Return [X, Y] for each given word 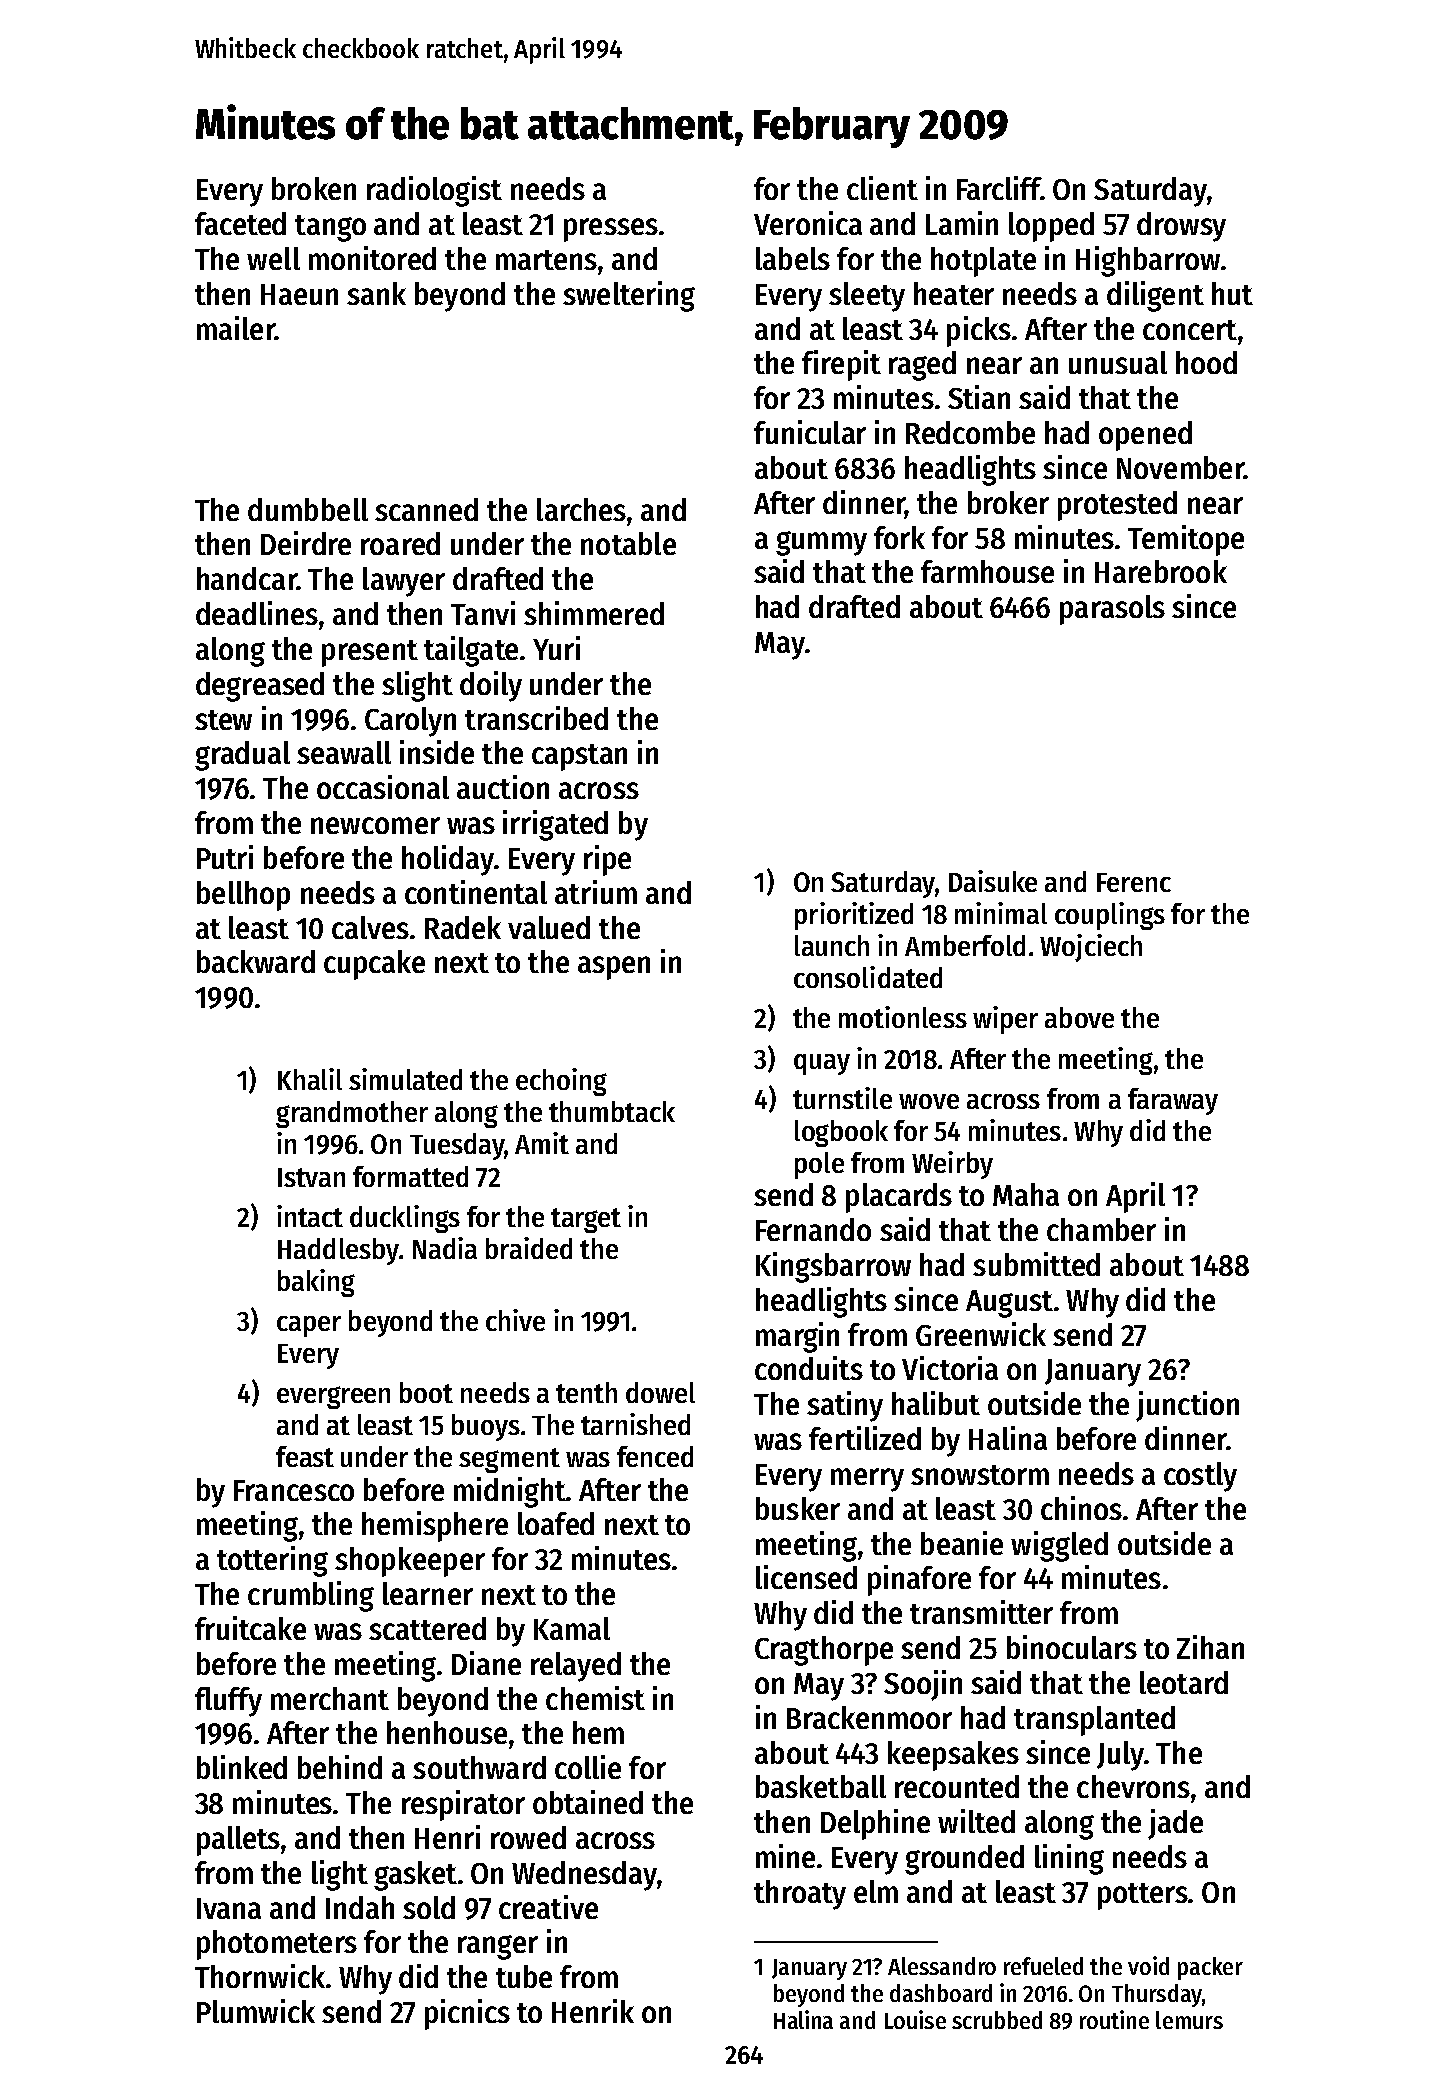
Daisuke [993, 881]
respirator [463, 1805]
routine [1114, 2019]
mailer [236, 328]
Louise [915, 2019]
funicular [810, 432]
